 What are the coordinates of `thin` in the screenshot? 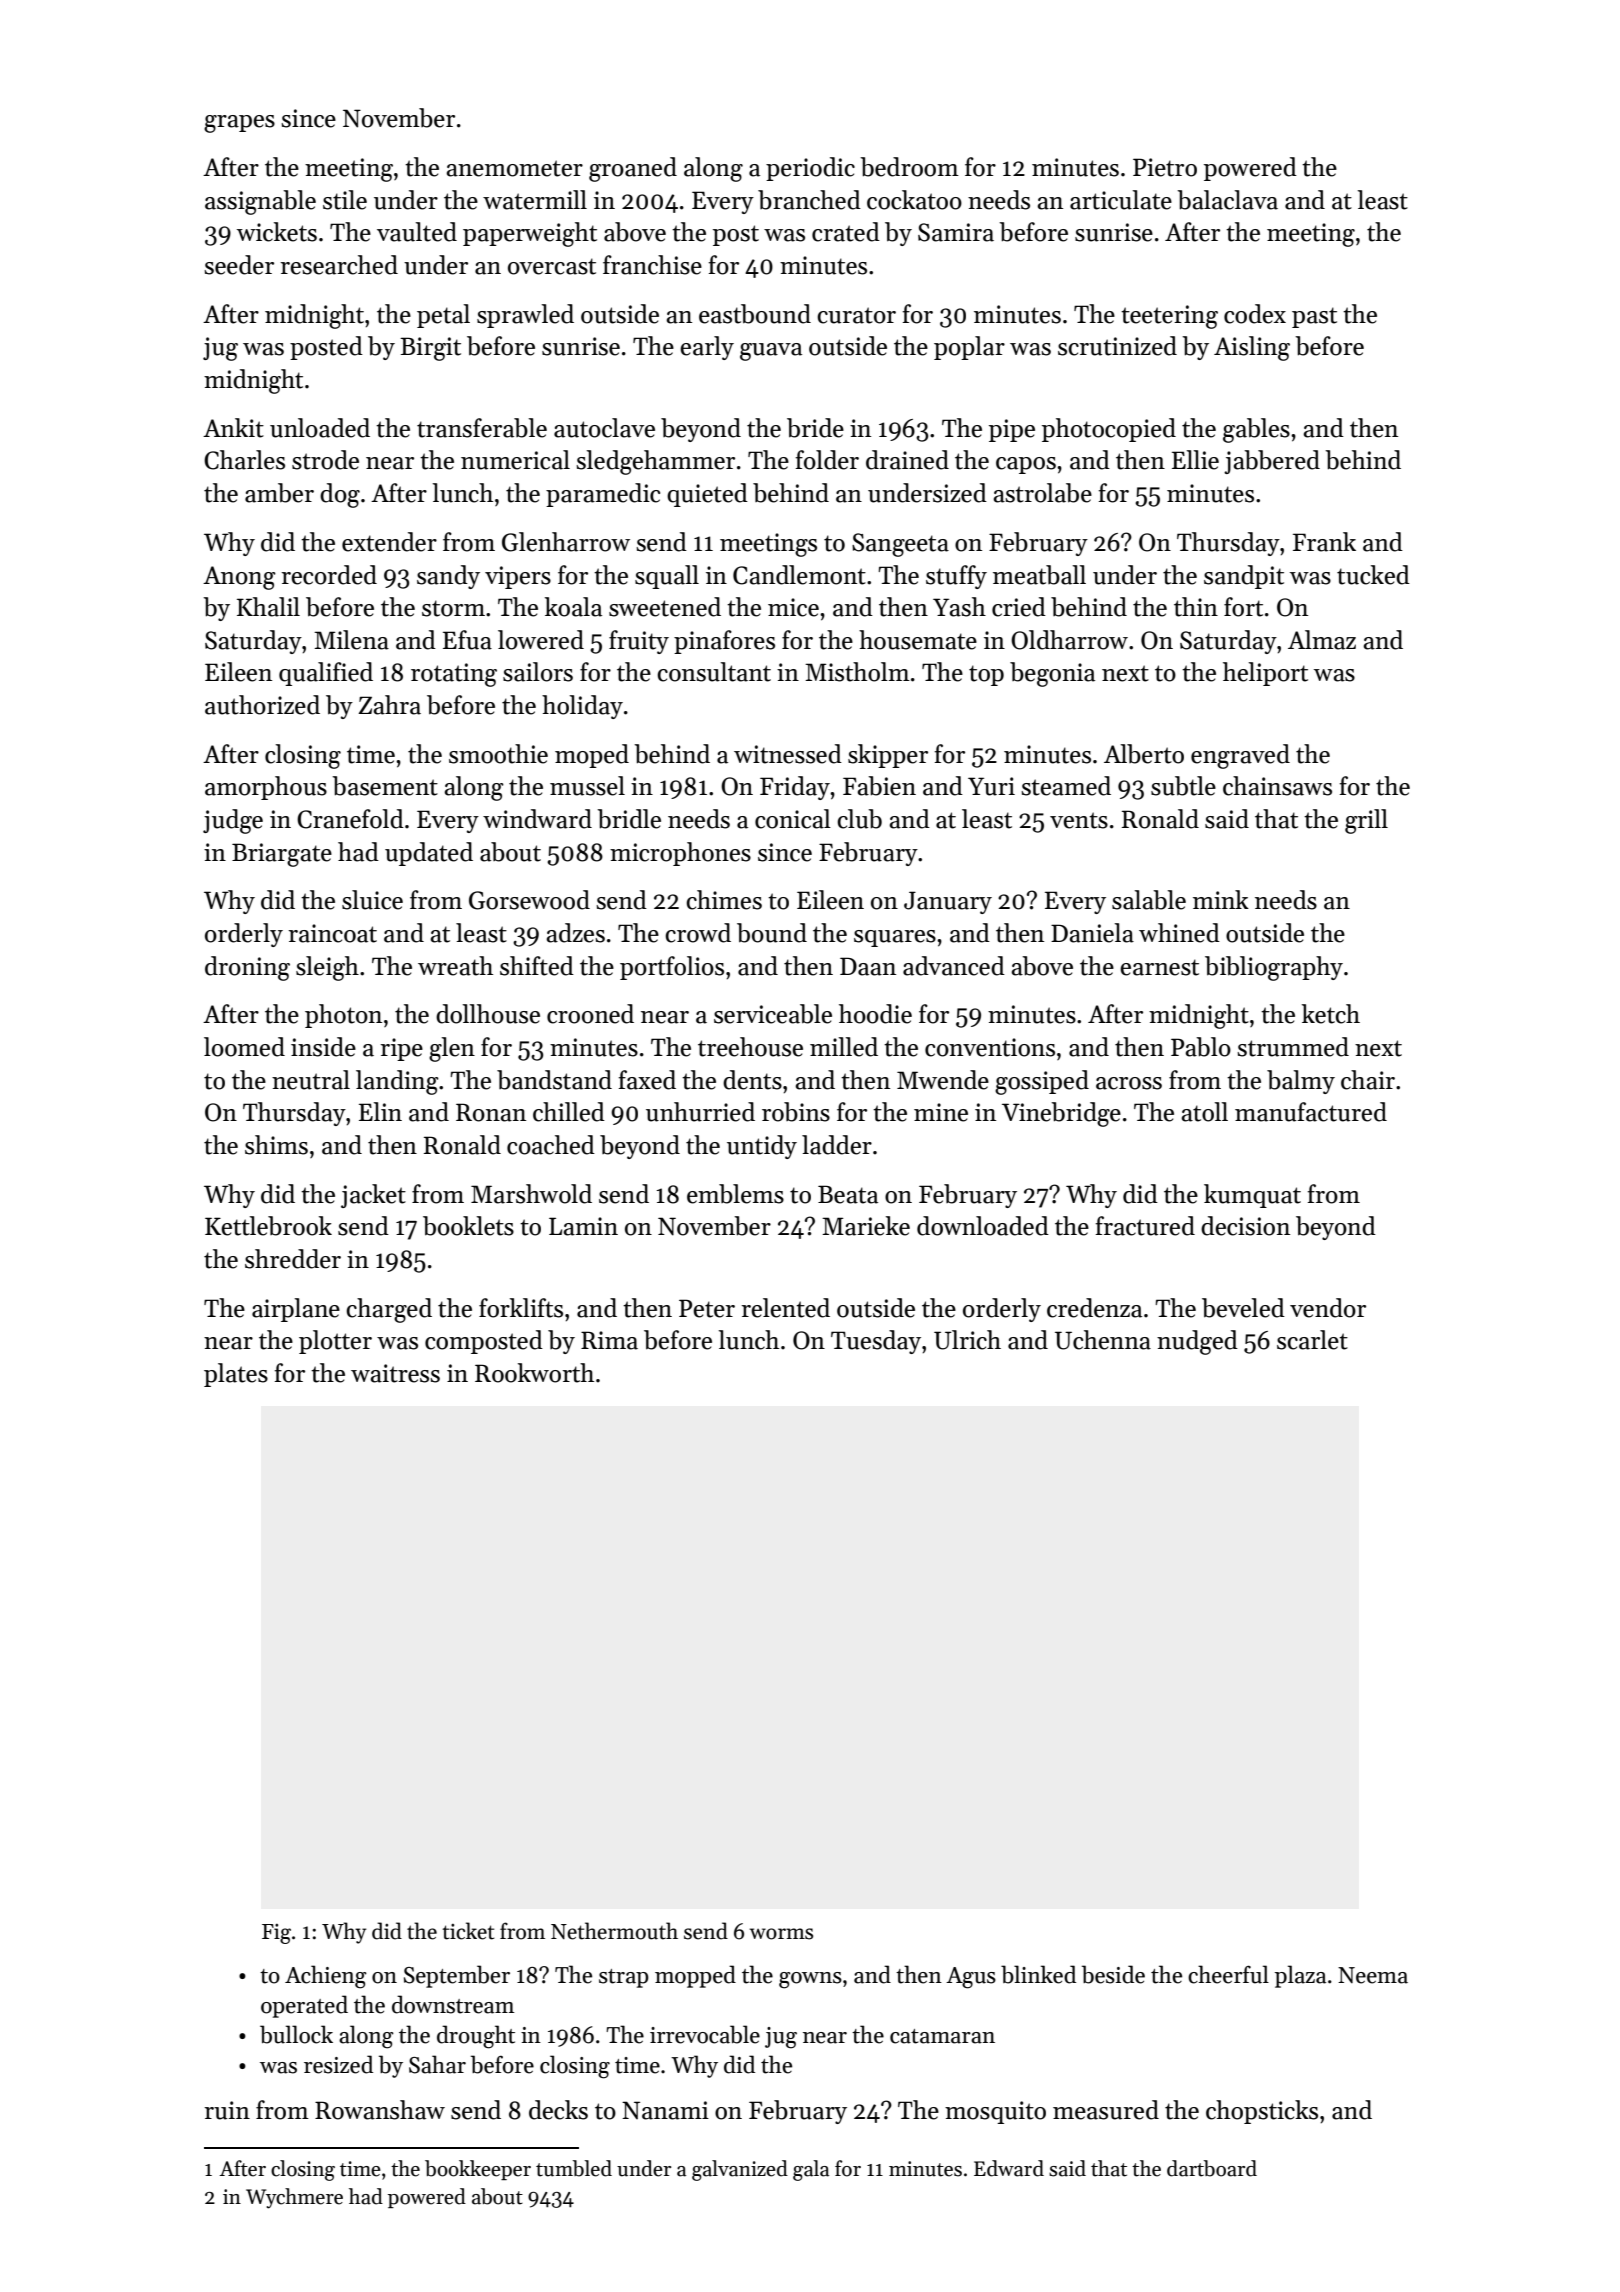 It's located at (1196, 607).
